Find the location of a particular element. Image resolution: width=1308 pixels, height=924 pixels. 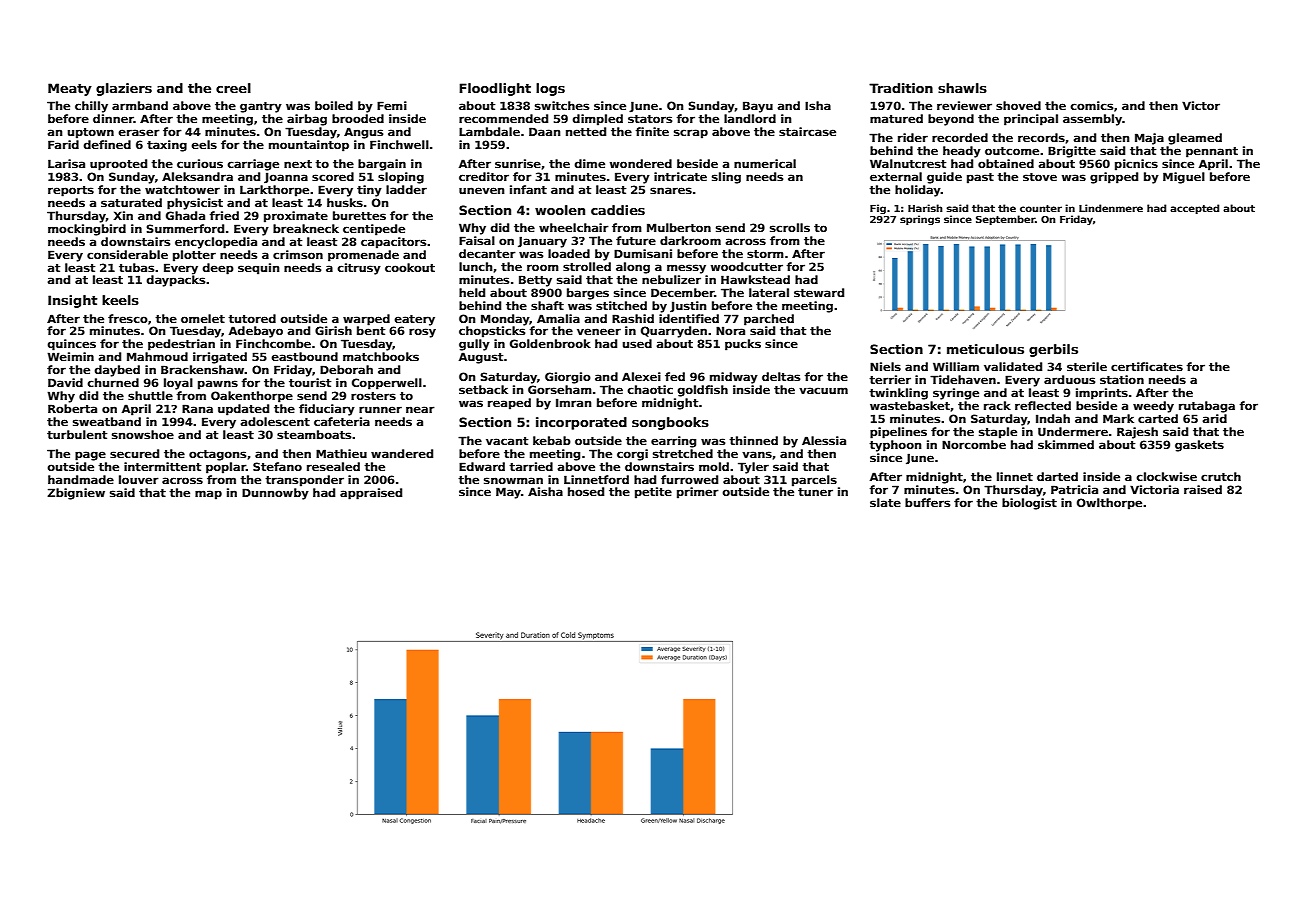

glaziers is located at coordinates (124, 89).
